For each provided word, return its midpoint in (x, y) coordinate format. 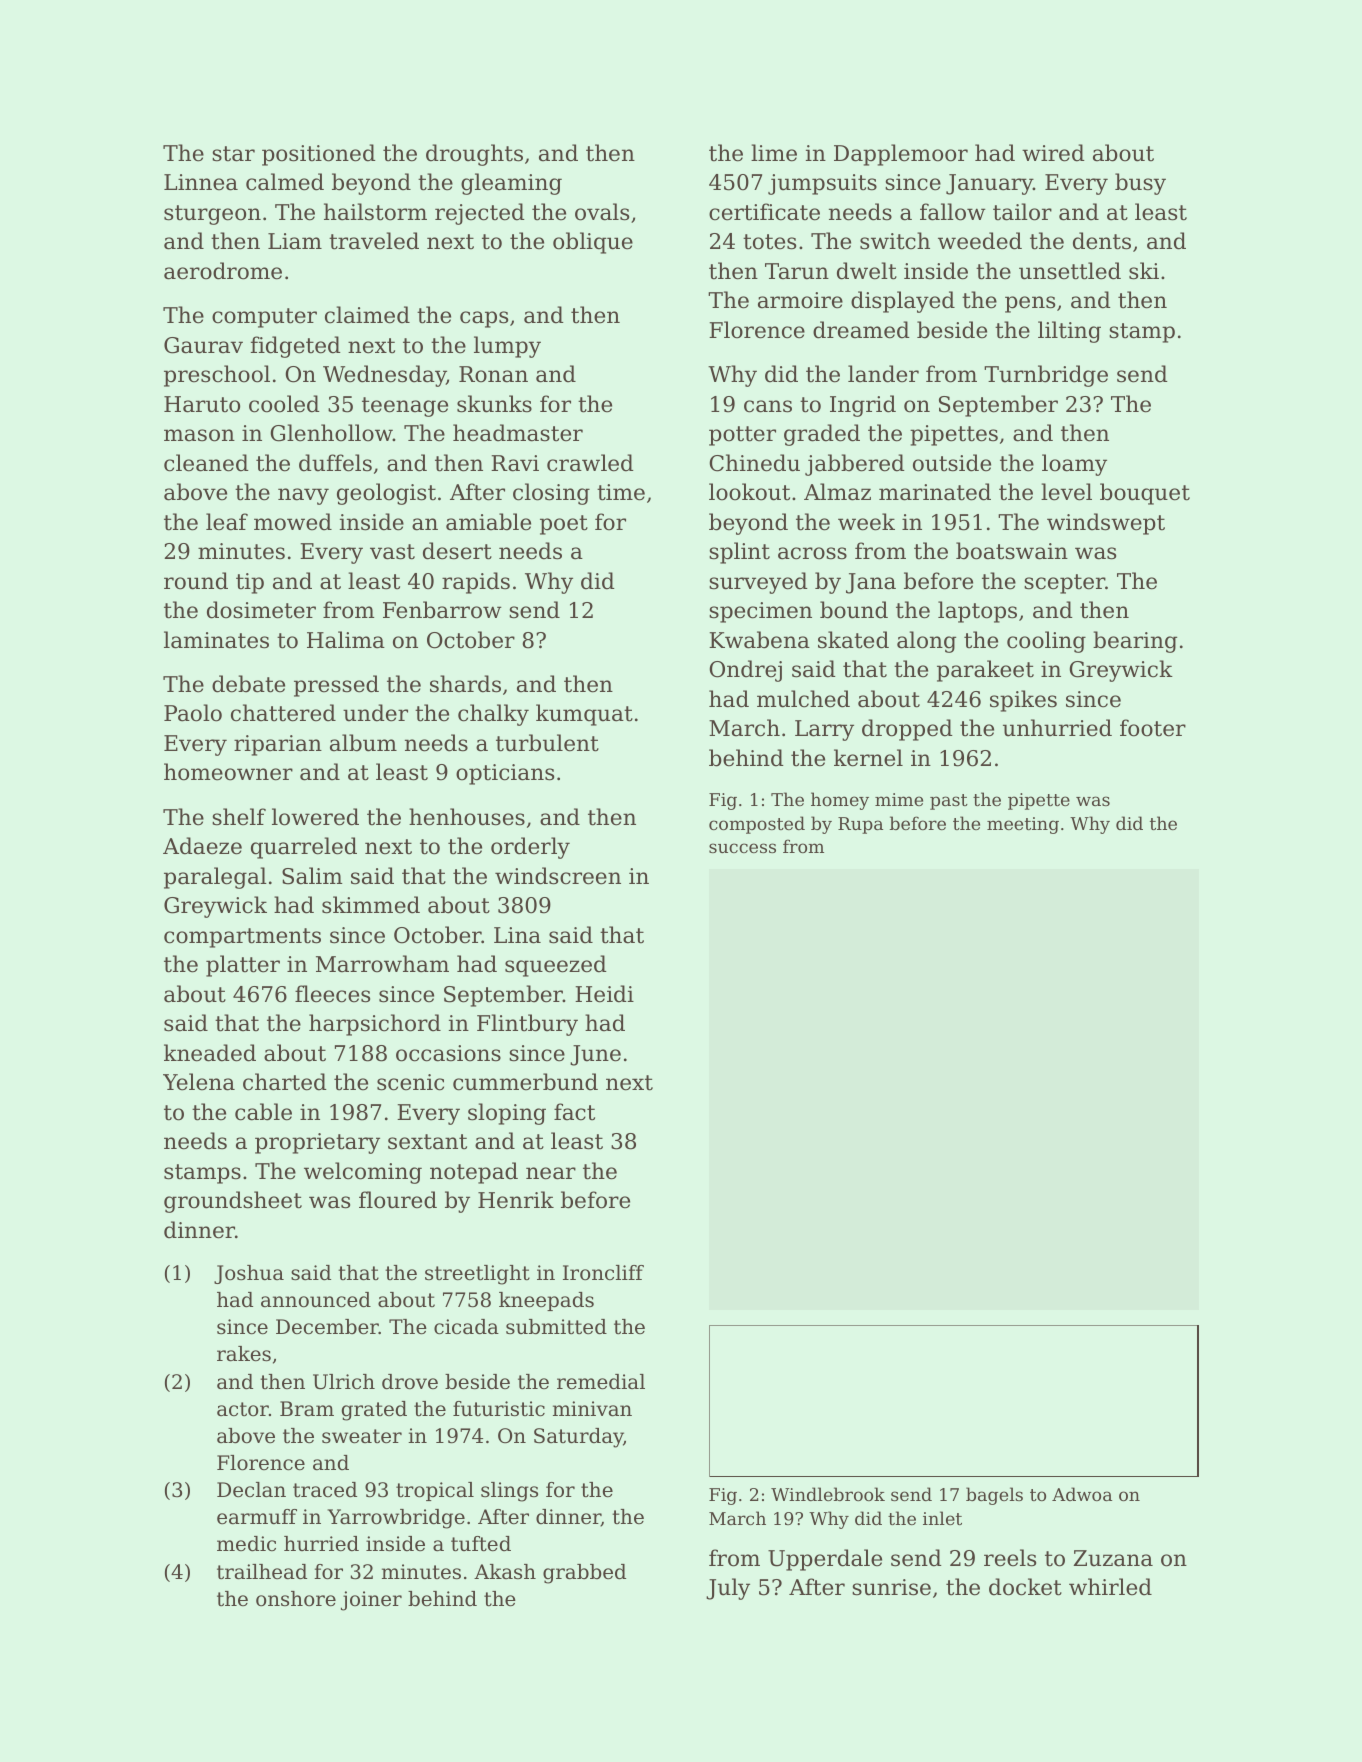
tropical (435, 1491)
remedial (601, 1382)
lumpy (507, 347)
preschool (217, 376)
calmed (285, 182)
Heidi (604, 994)
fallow (953, 212)
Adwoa (1082, 1494)
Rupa (860, 825)
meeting (1023, 825)
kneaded (210, 1053)
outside (952, 463)
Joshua (249, 1274)
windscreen (558, 876)
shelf (239, 817)
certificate (764, 212)
